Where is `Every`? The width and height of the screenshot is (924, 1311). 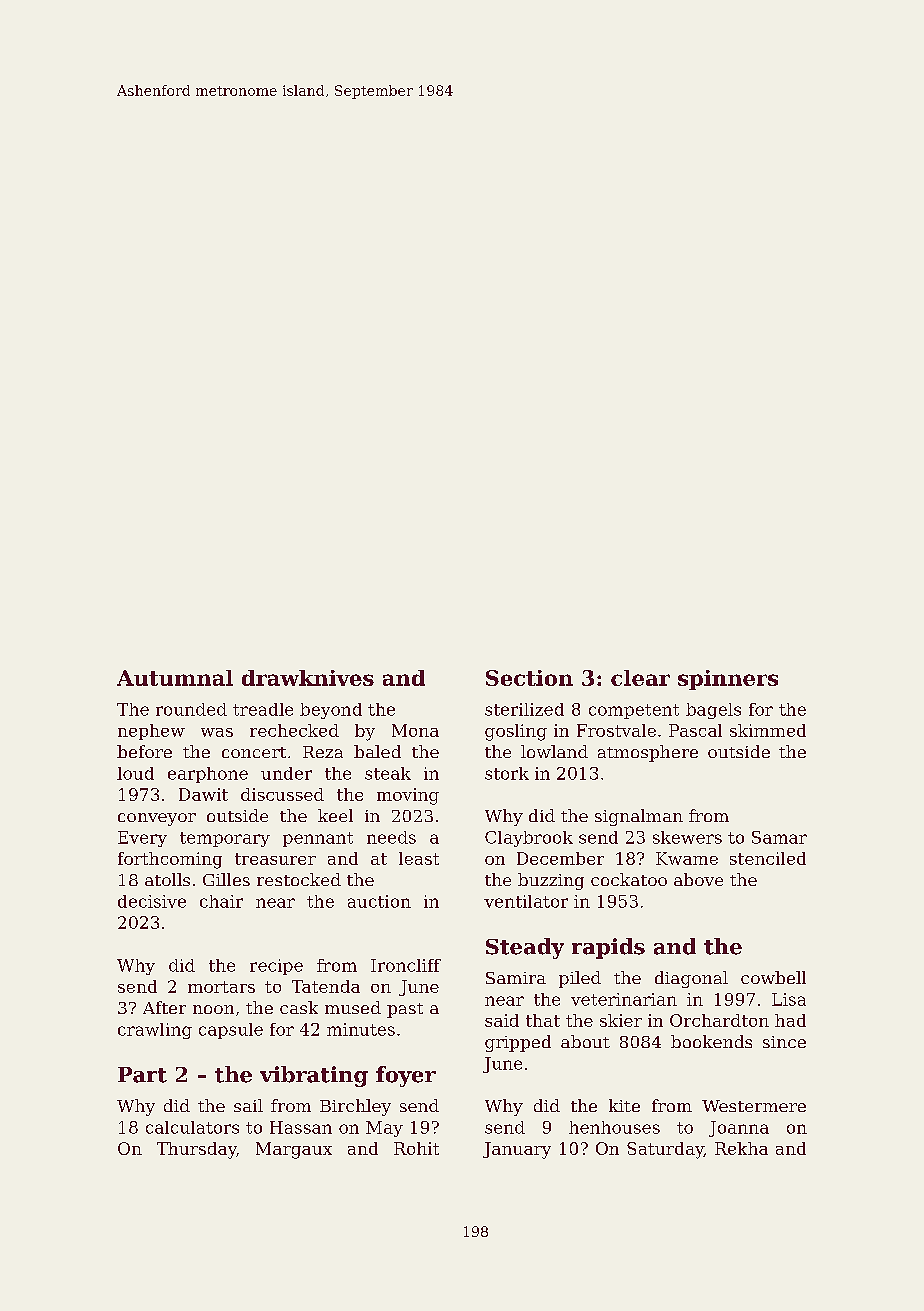 Every is located at coordinates (142, 839).
